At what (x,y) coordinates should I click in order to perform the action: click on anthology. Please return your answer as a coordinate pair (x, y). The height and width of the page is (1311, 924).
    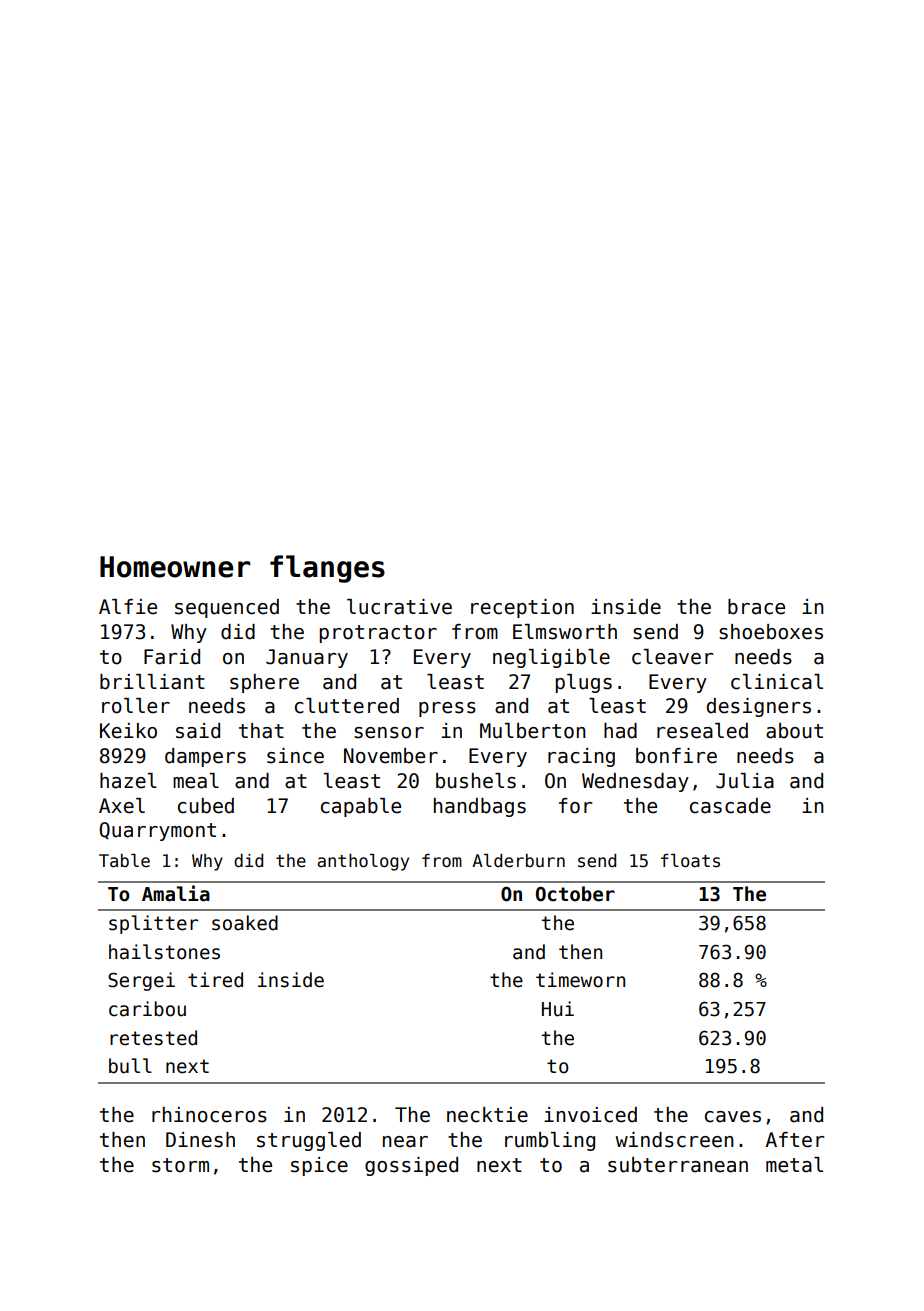
    Looking at the image, I should click on (363, 862).
